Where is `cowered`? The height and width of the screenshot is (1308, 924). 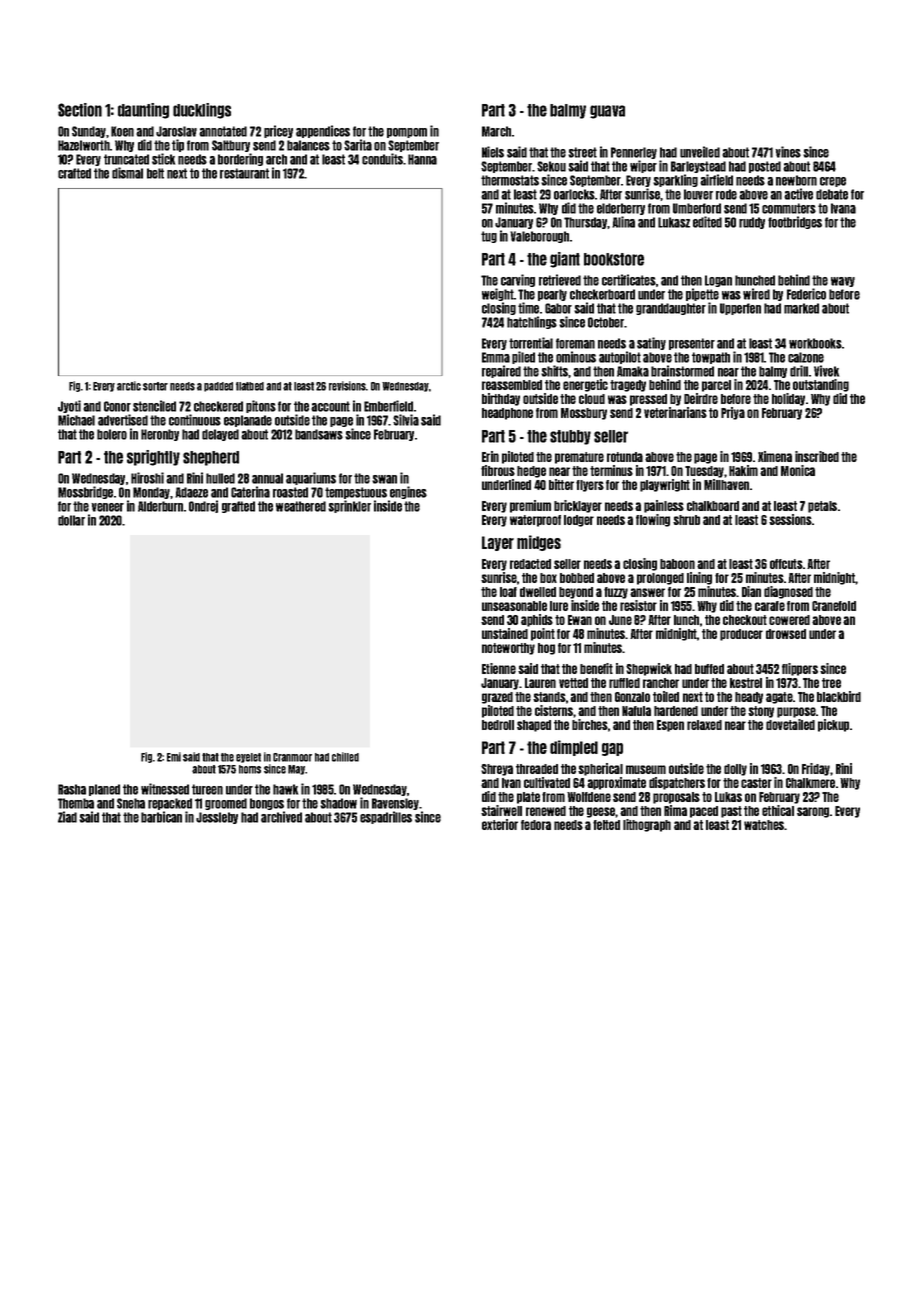 cowered is located at coordinates (789, 620).
